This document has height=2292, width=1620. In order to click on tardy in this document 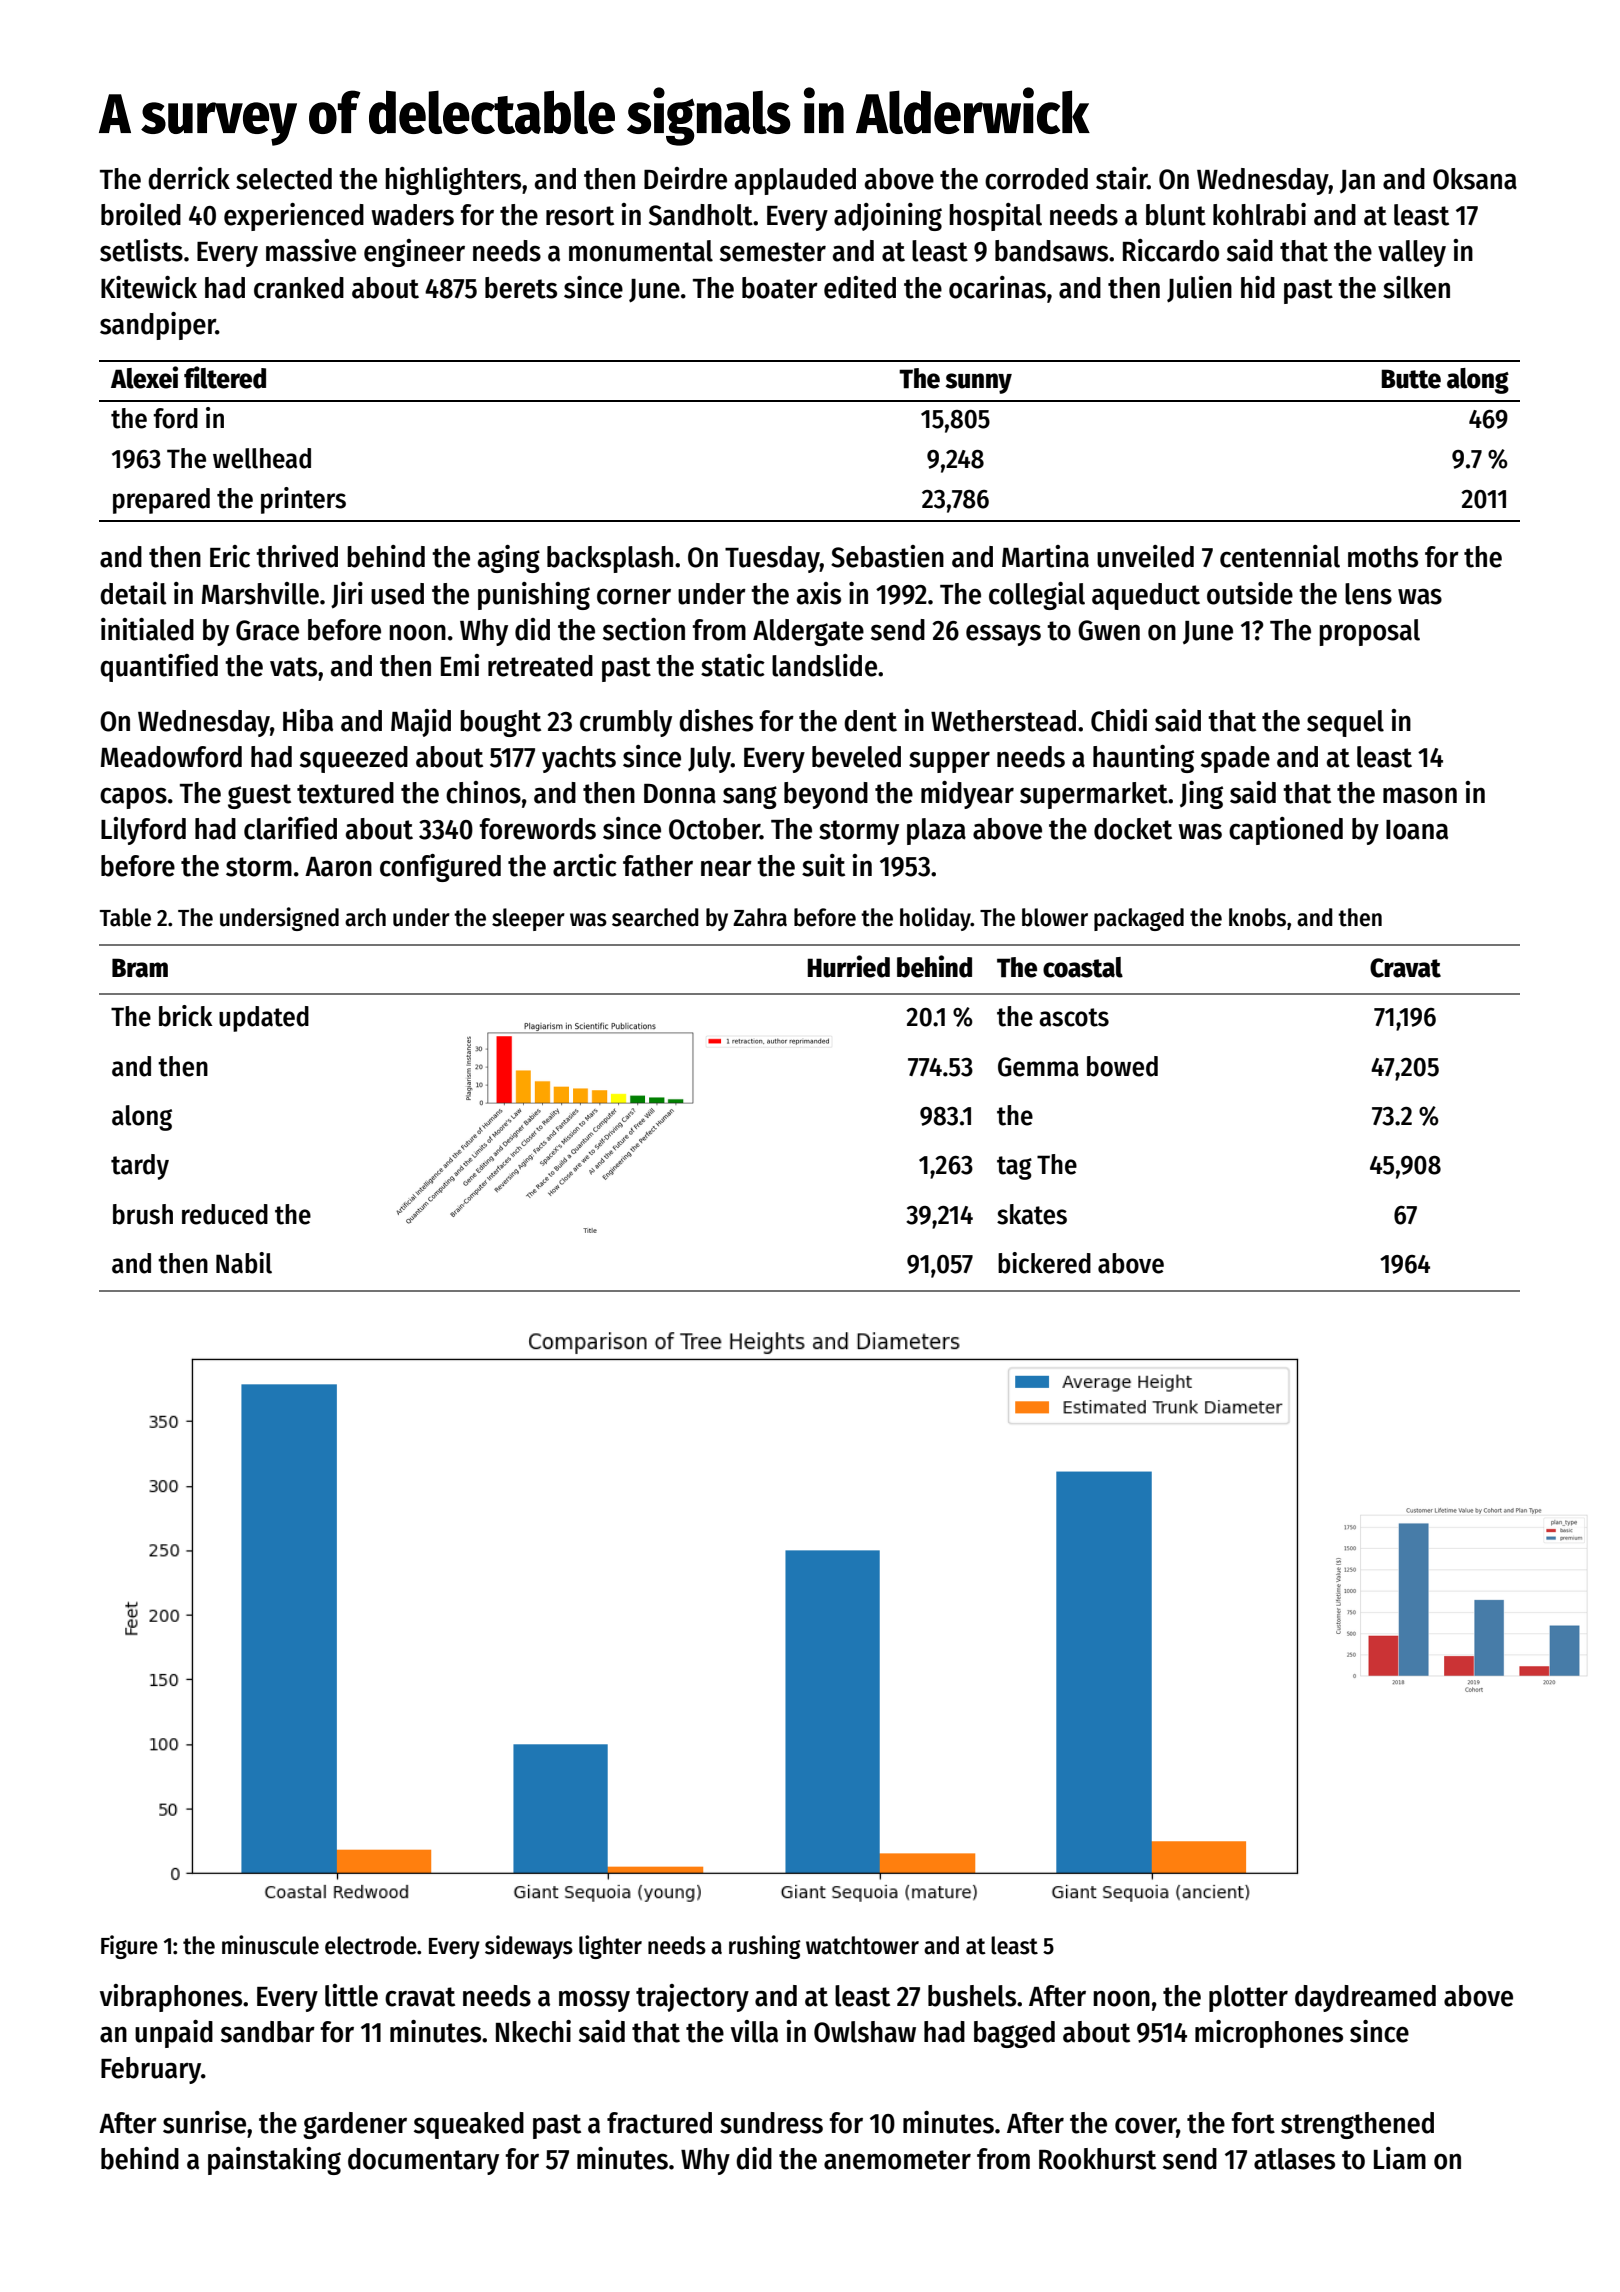, I will do `click(140, 1167)`.
